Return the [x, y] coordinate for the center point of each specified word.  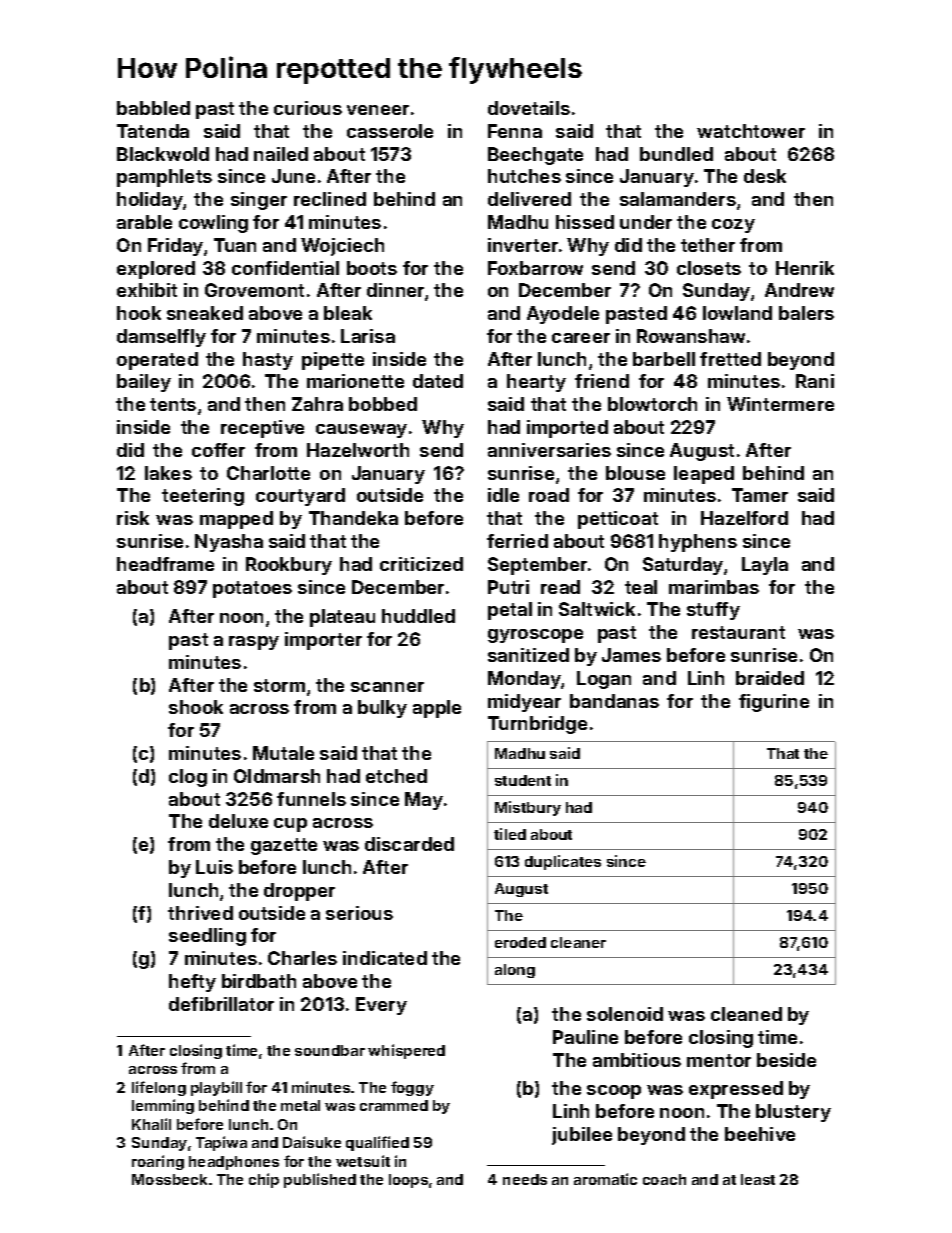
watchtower [751, 131]
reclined [330, 199]
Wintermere [780, 404]
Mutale [283, 753]
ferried [517, 541]
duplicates [563, 862]
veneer [378, 110]
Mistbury [528, 808]
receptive [262, 429]
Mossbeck [169, 1179]
